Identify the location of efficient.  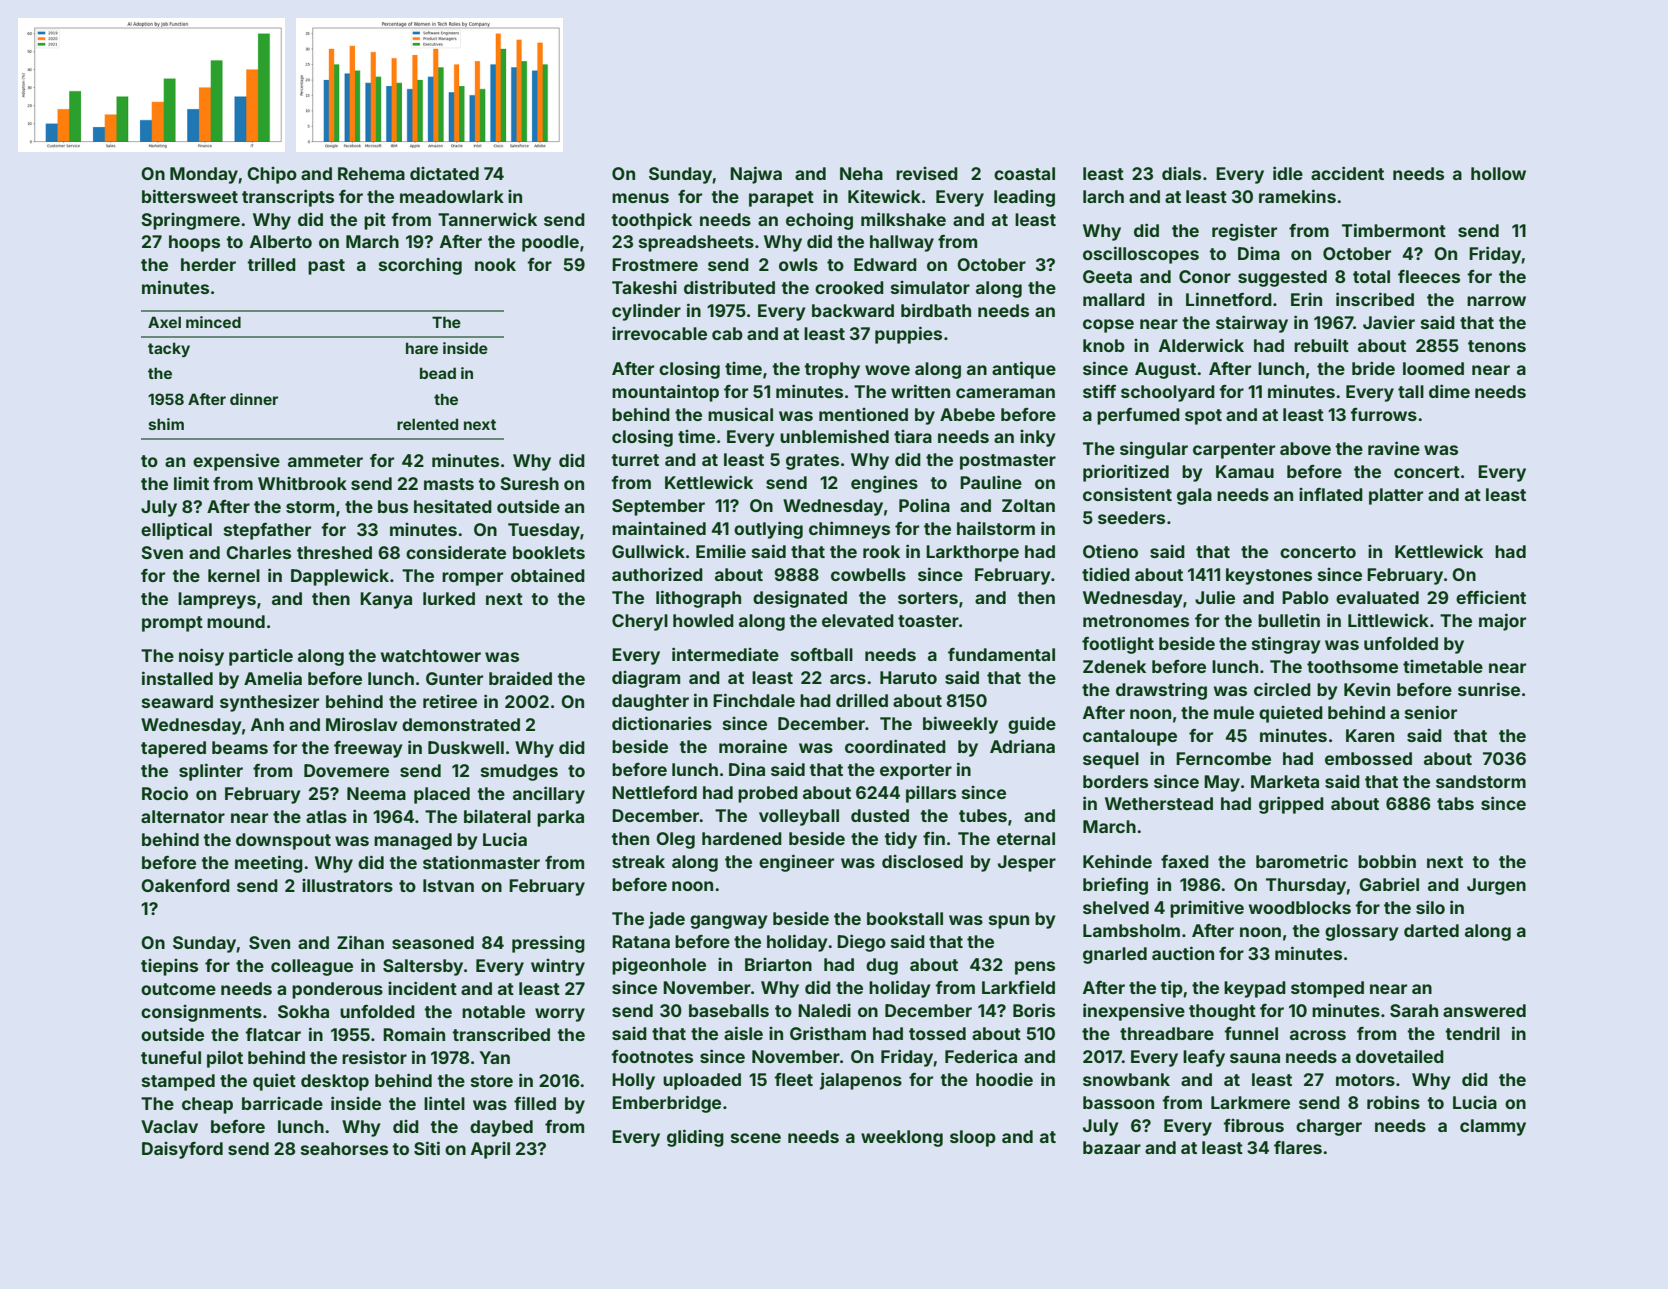
(1491, 597).
